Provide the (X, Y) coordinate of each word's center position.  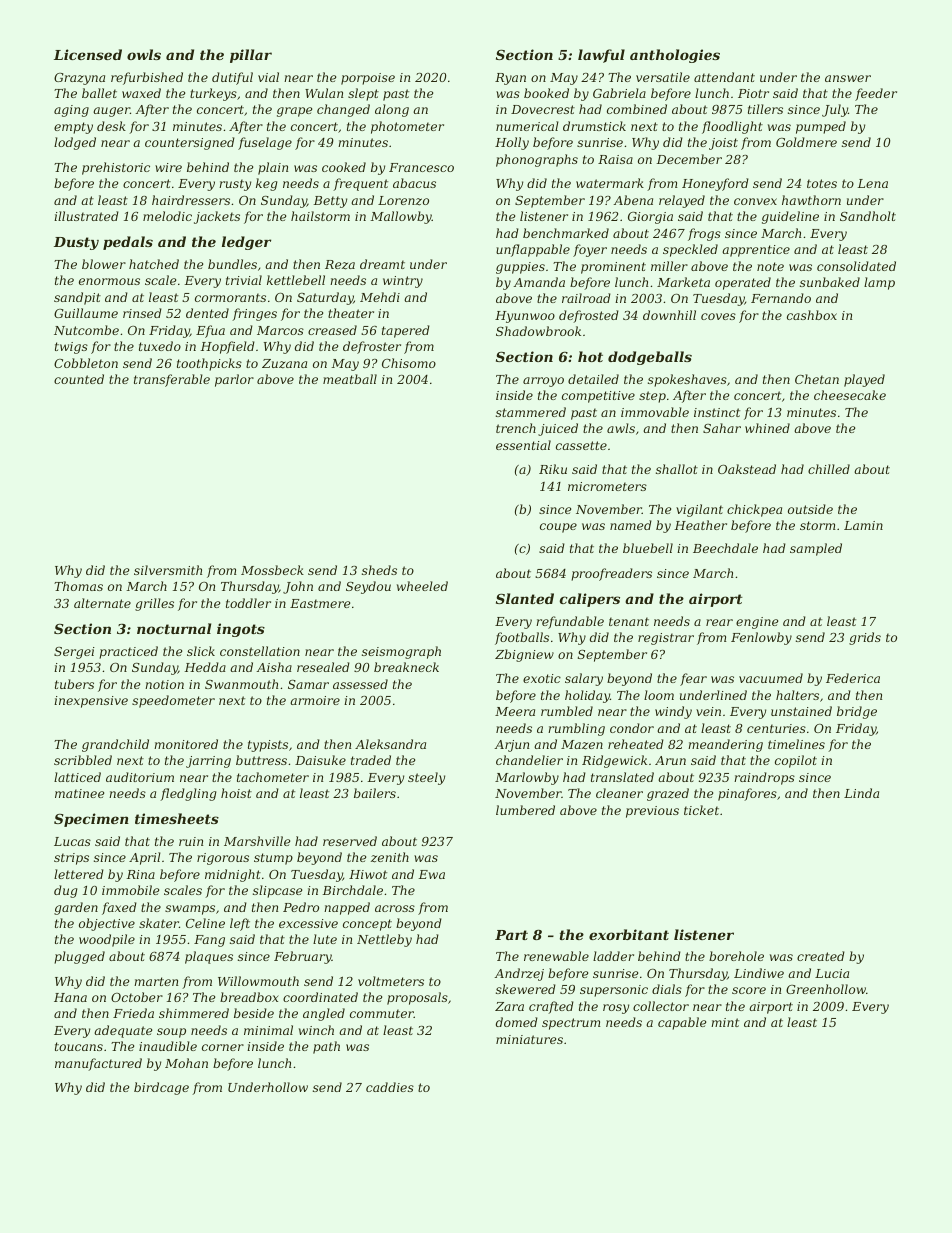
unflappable (533, 250)
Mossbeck (272, 570)
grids (865, 638)
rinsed (142, 313)
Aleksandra (390, 744)
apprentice (756, 251)
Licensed (88, 54)
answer (848, 78)
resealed (323, 667)
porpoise (368, 79)
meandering (725, 745)
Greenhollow (826, 989)
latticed (77, 777)
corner (223, 1047)
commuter (382, 1013)
